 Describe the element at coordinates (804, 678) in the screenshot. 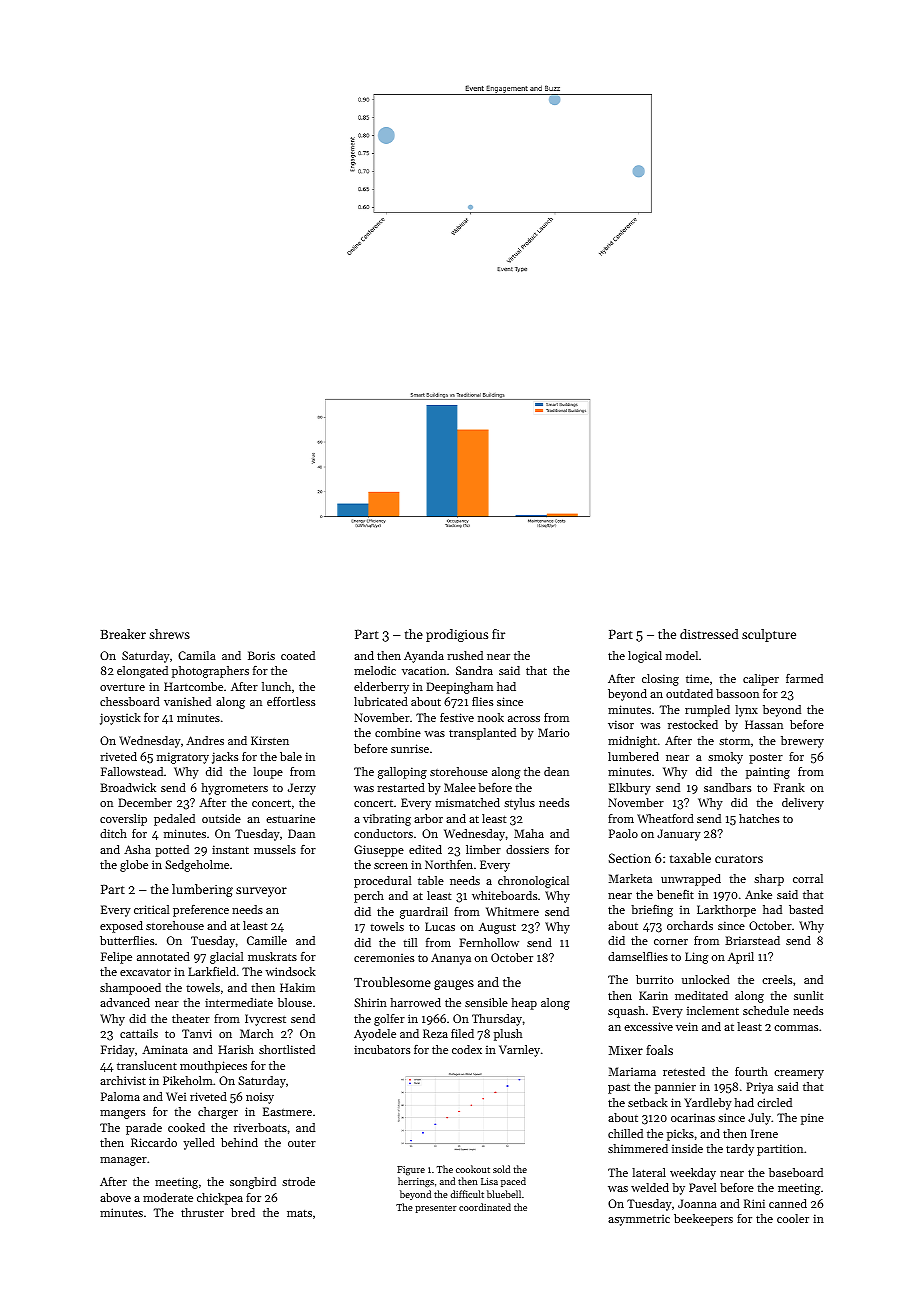

I see `farmed` at that location.
